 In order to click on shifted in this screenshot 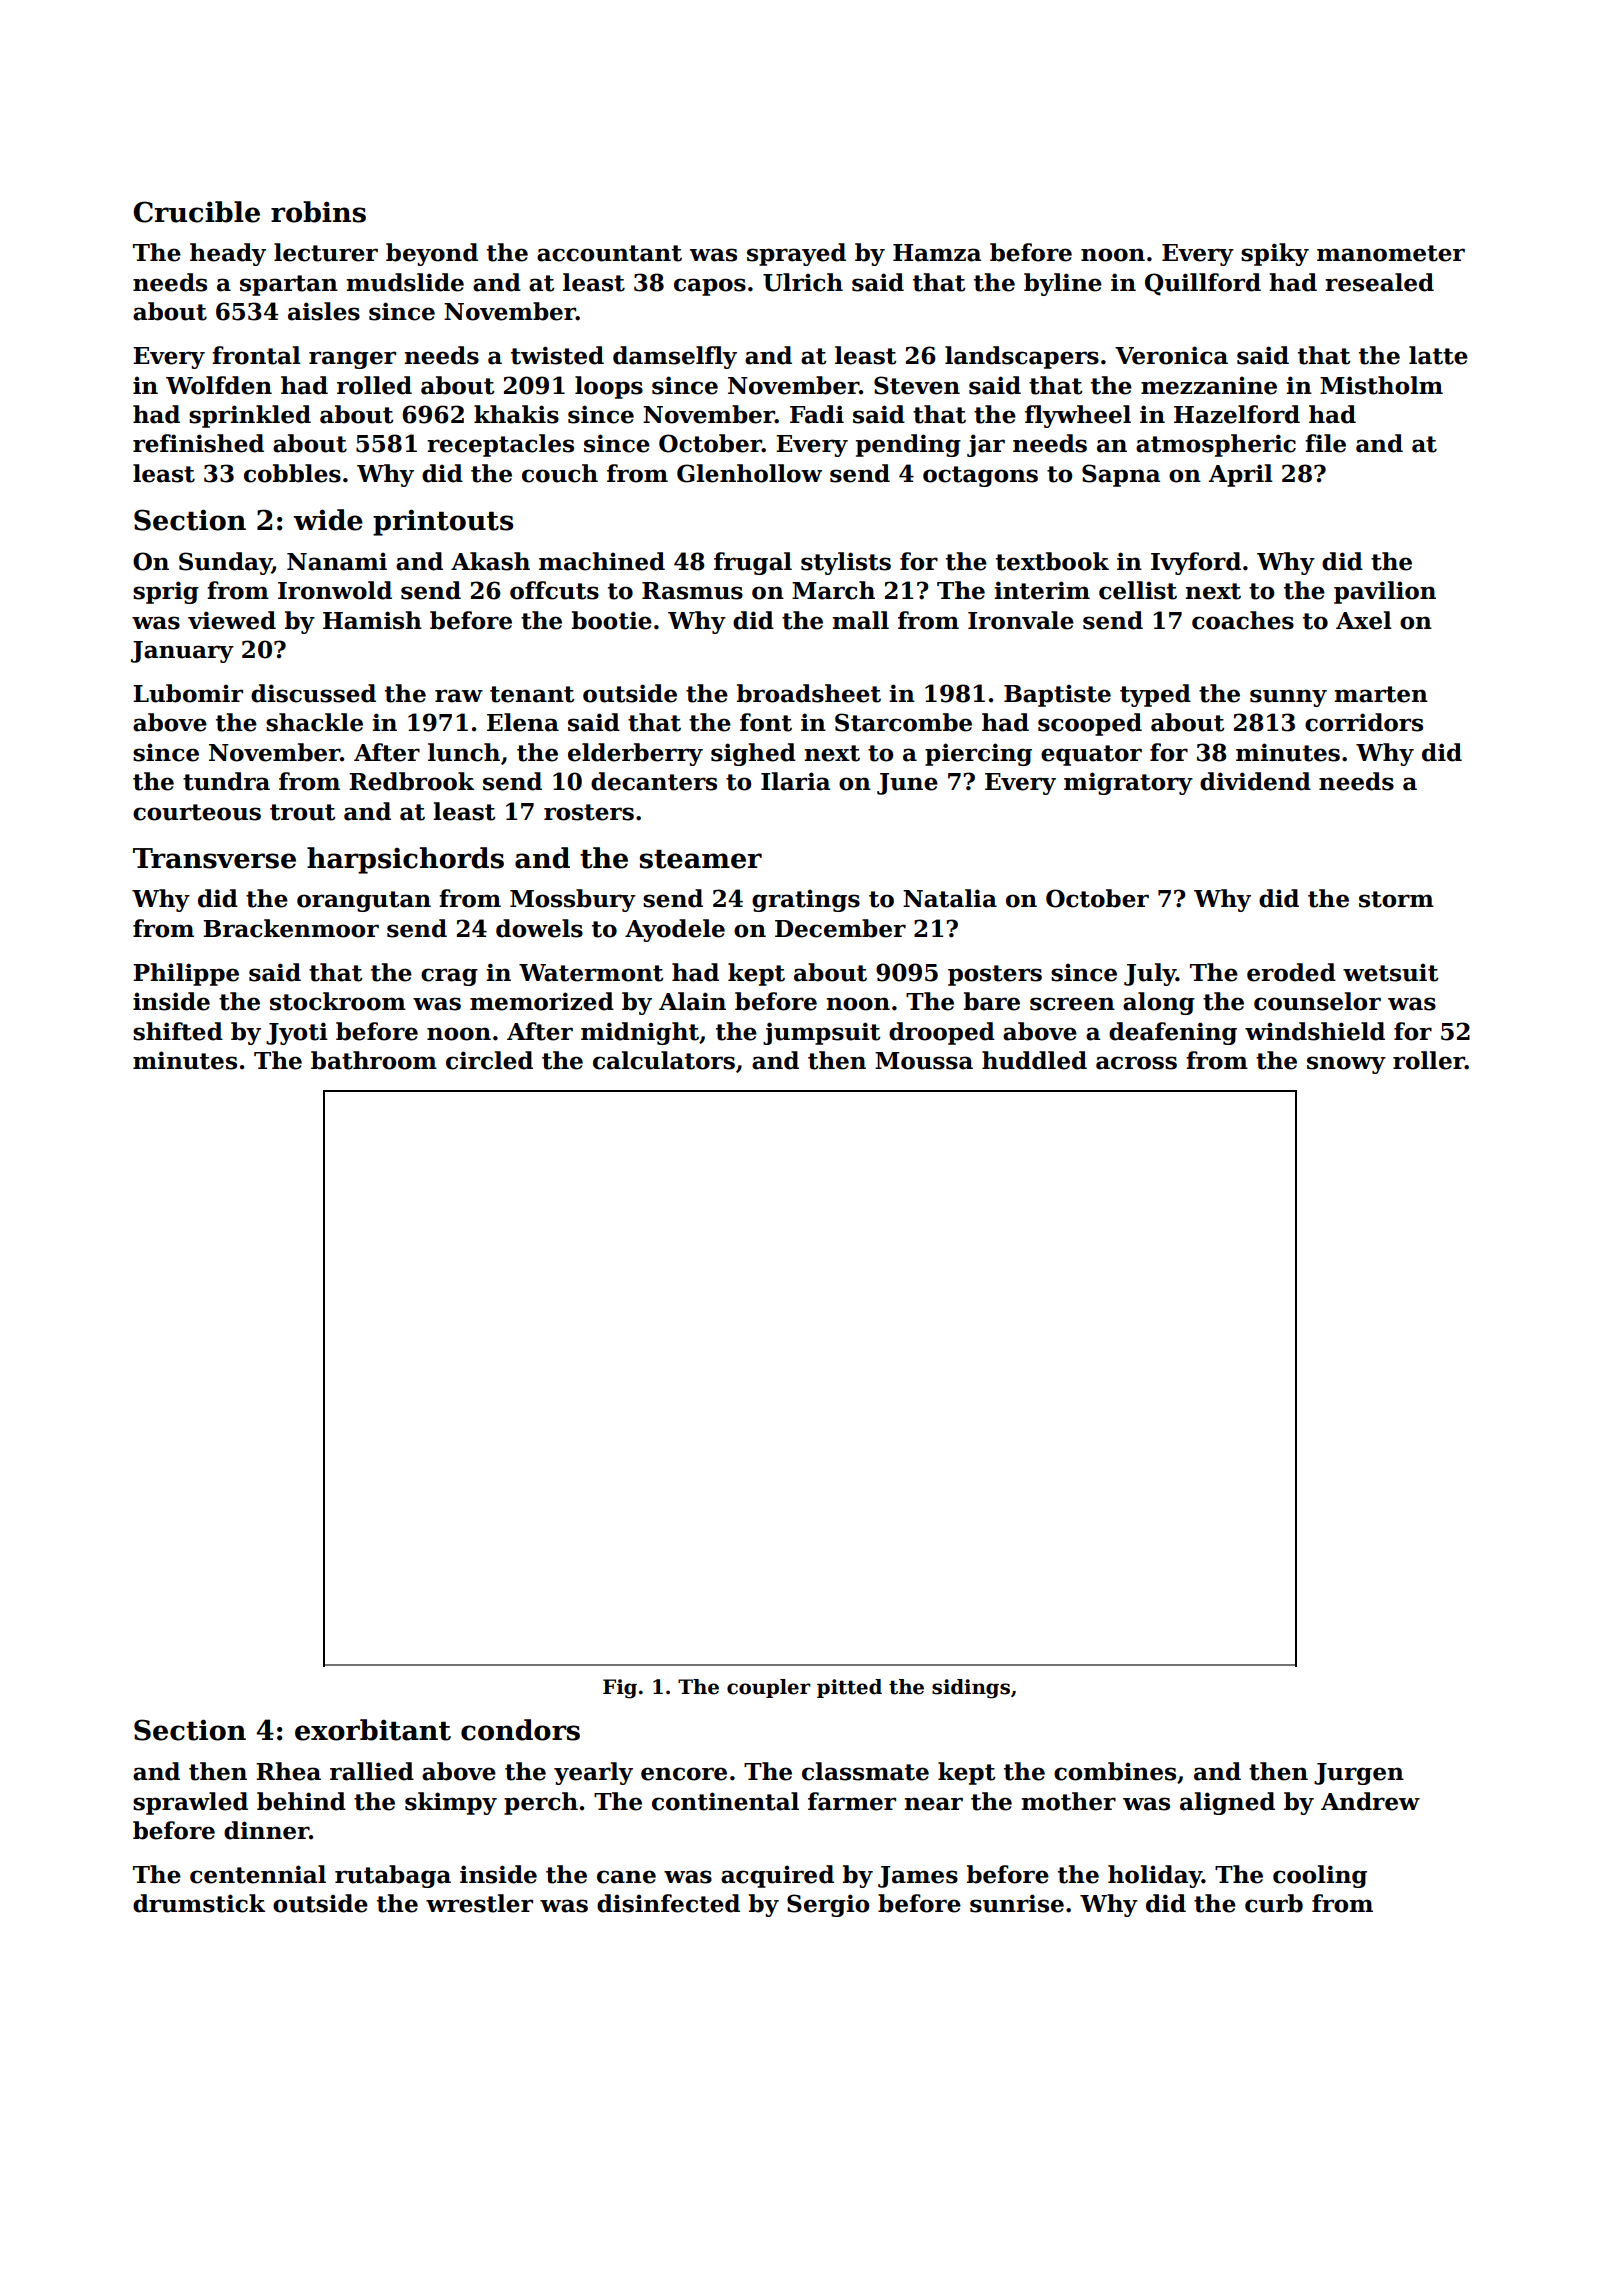, I will do `click(178, 1031)`.
